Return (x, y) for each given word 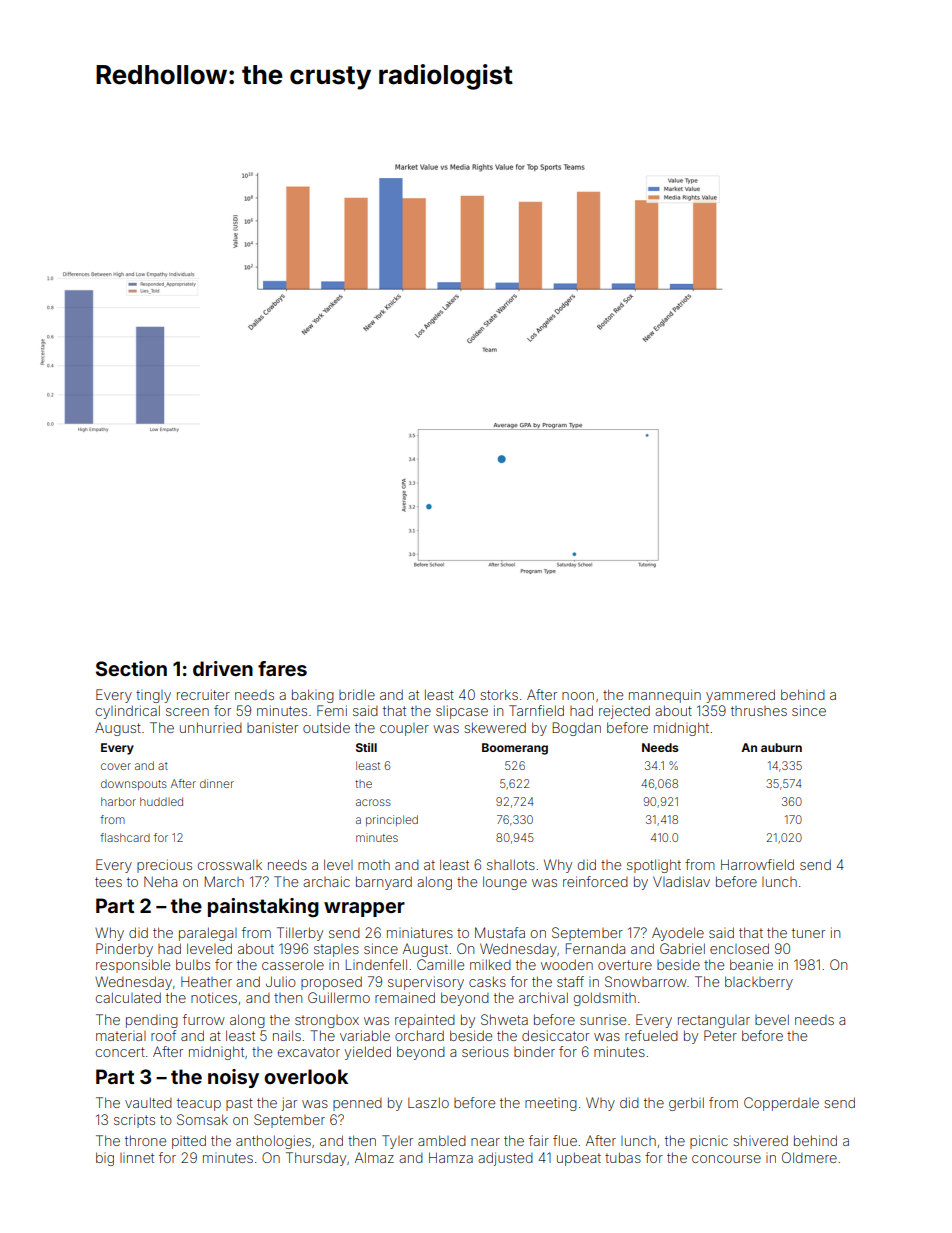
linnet (137, 1158)
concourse (726, 1159)
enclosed (739, 948)
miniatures (420, 932)
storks (499, 694)
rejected (624, 712)
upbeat (579, 1159)
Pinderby (124, 950)
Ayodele (678, 934)
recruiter (203, 694)
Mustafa (500, 932)
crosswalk (230, 864)
